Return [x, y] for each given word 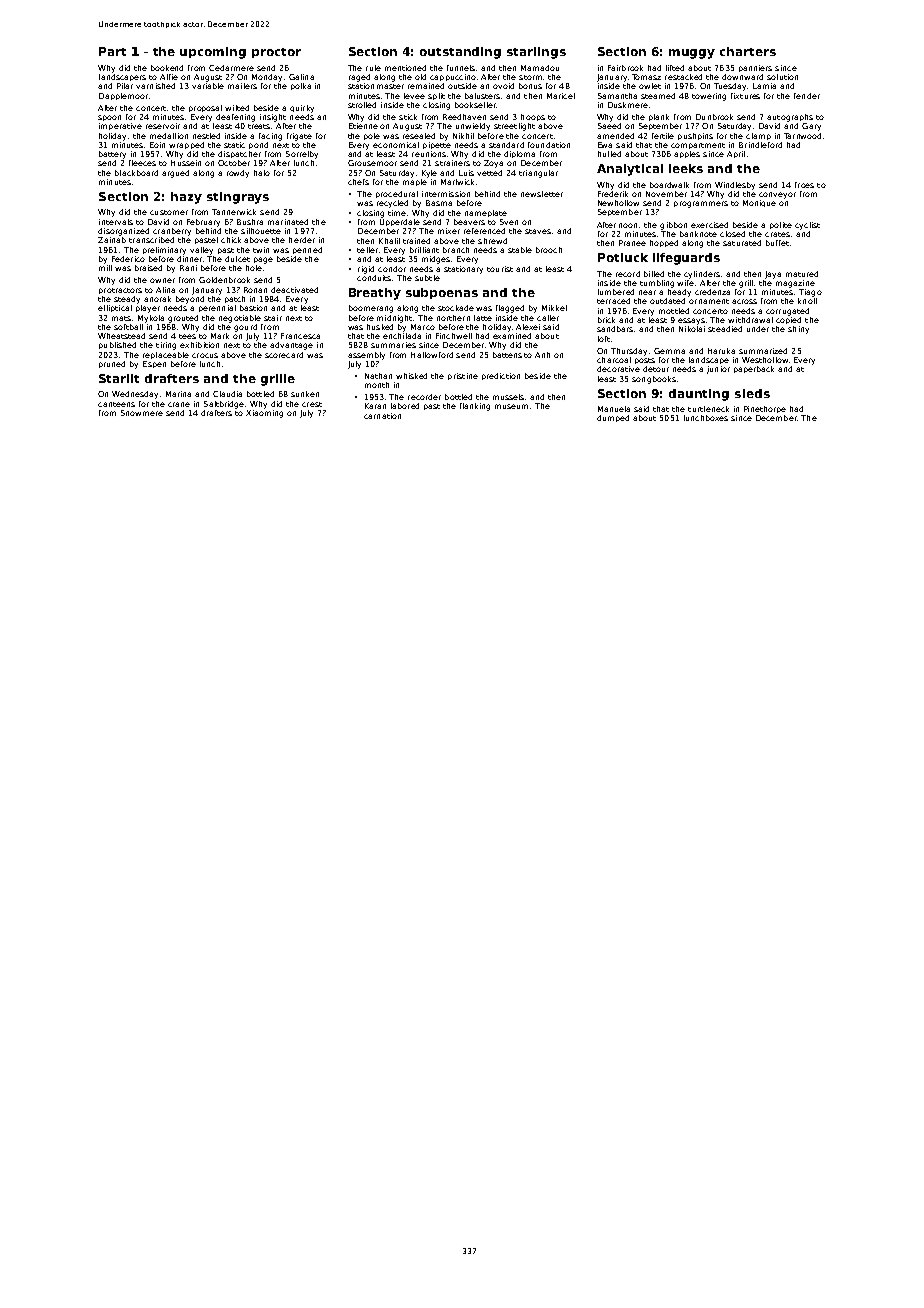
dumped [613, 418]
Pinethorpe [765, 409]
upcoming [213, 53]
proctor [276, 53]
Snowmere [142, 413]
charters [748, 51]
